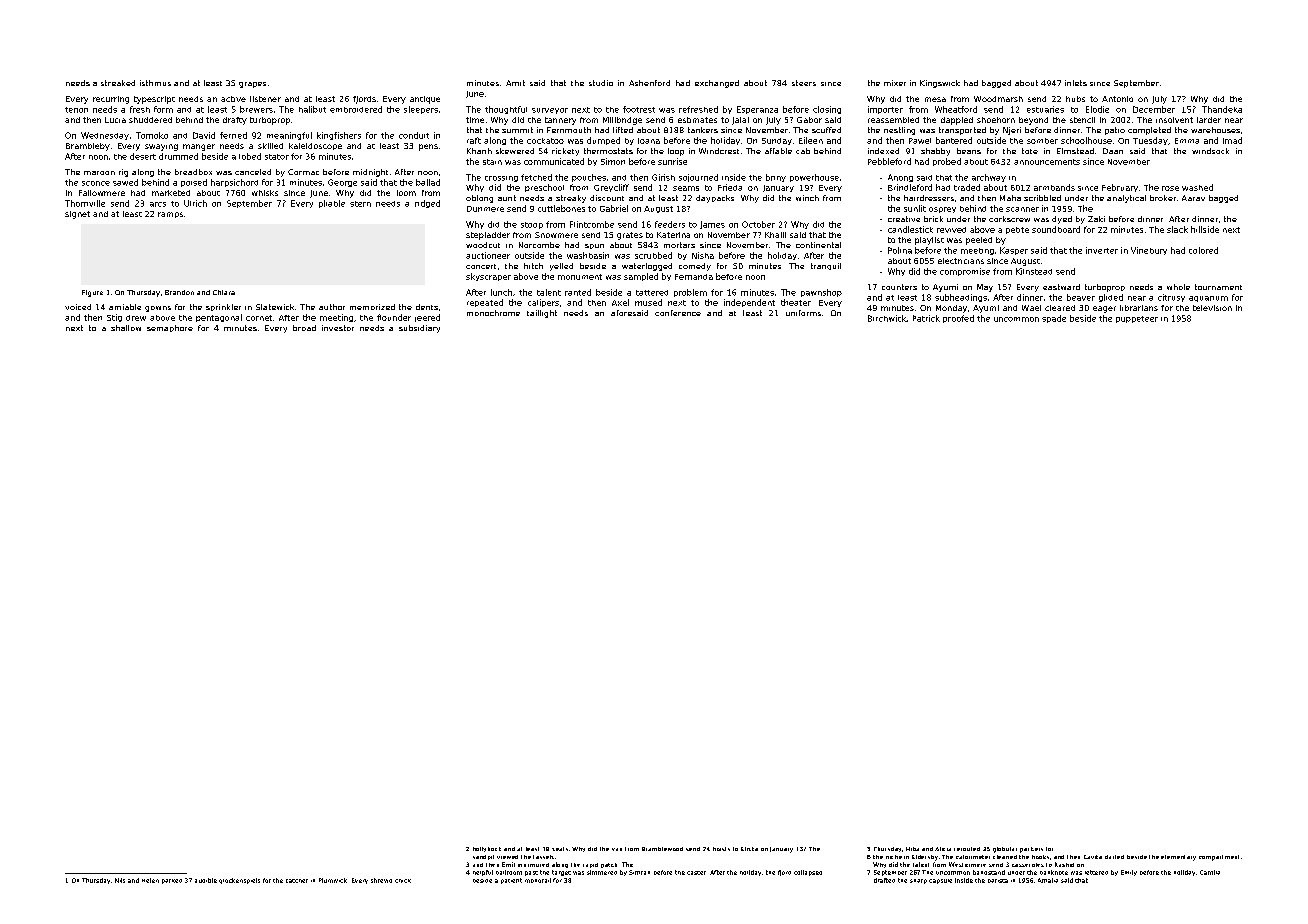 The width and height of the screenshot is (1308, 924). What do you see at coordinates (696, 873) in the screenshot?
I see `caster` at bounding box center [696, 873].
